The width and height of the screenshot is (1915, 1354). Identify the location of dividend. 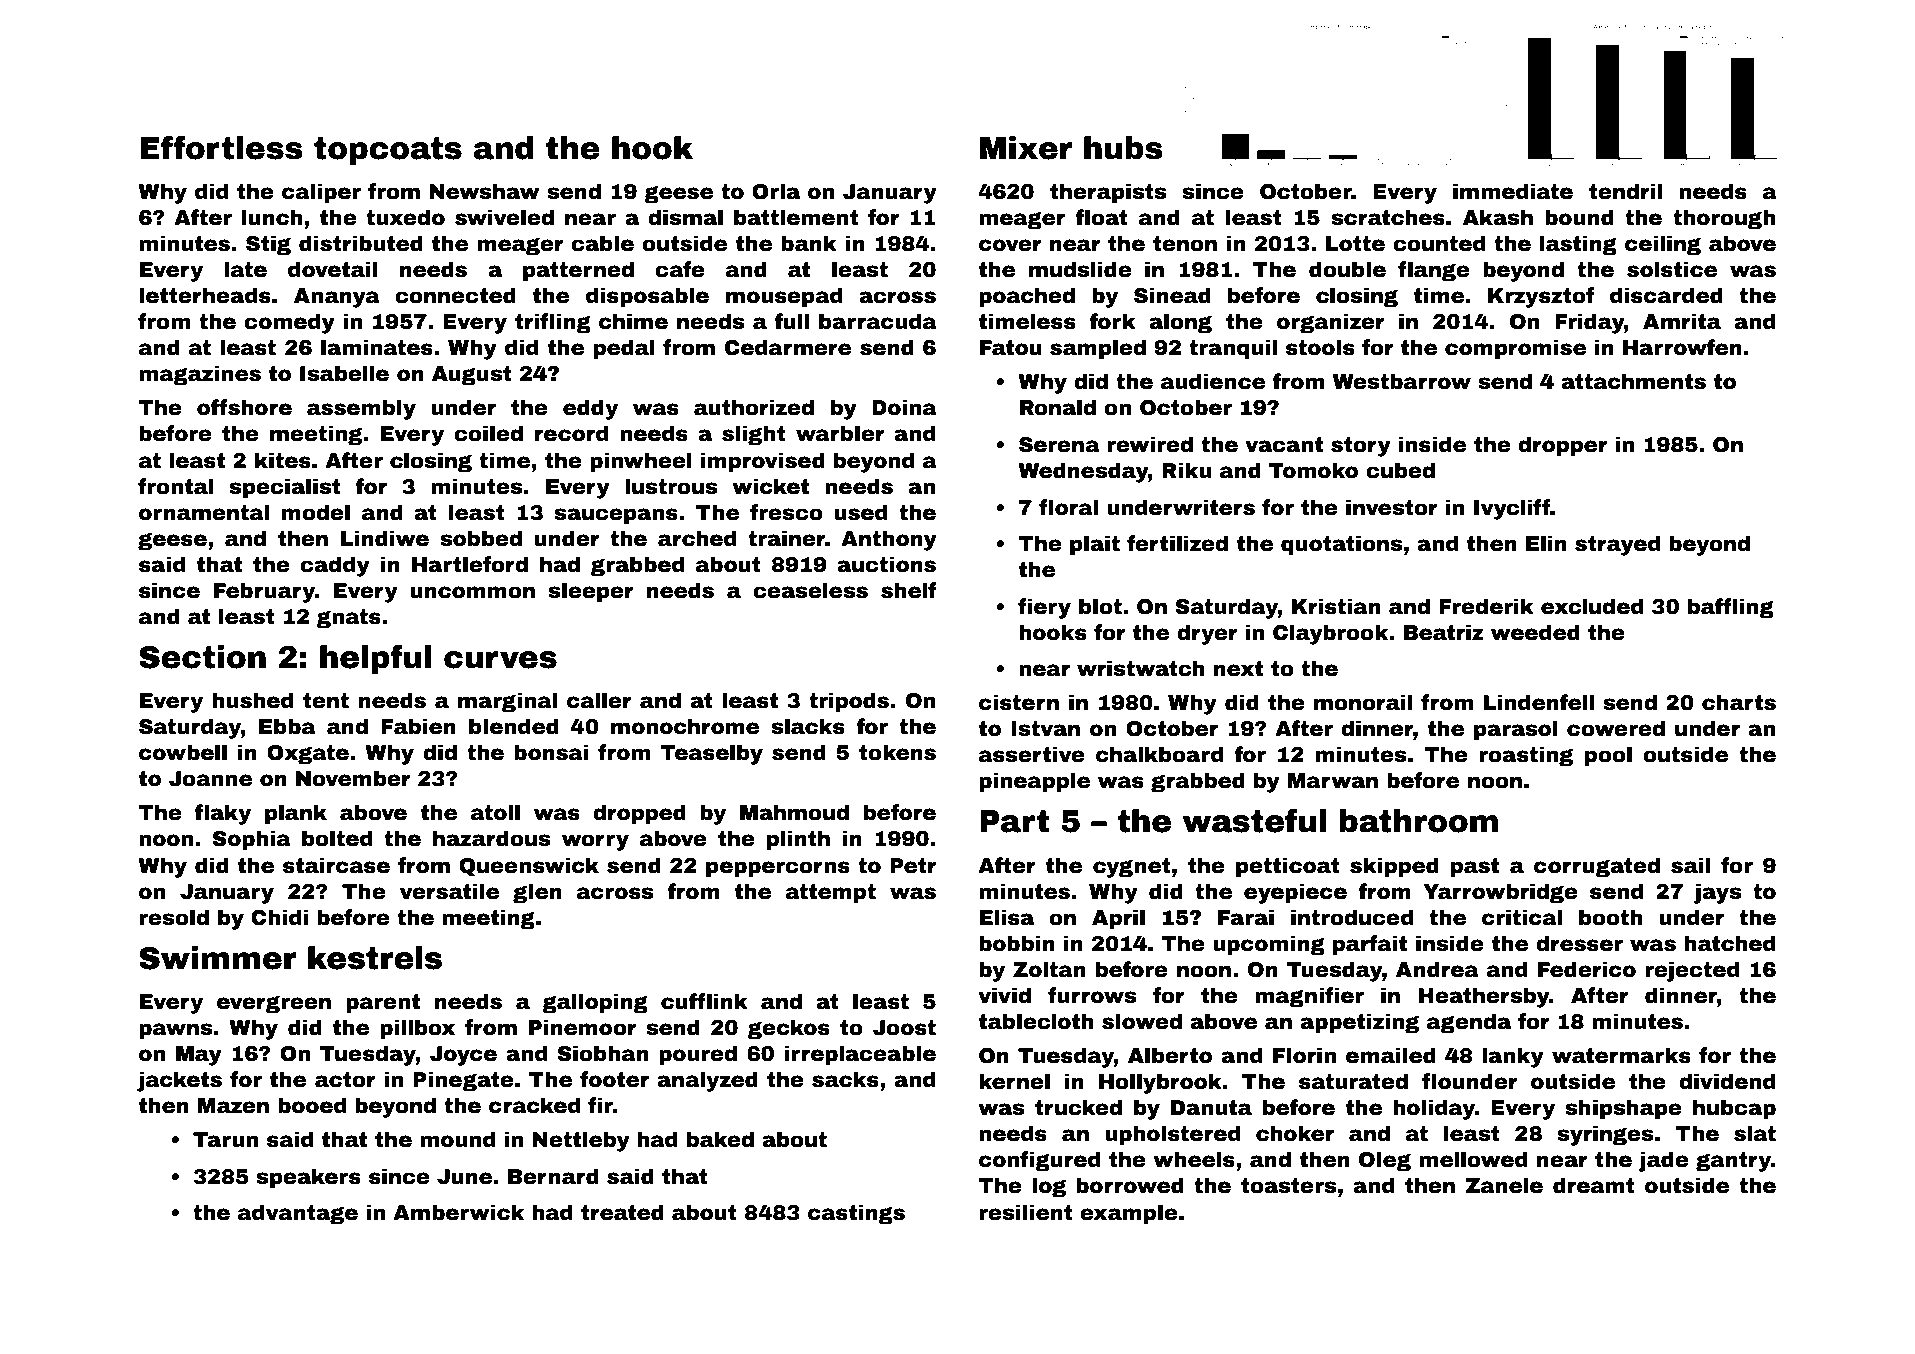
(1727, 1081).
